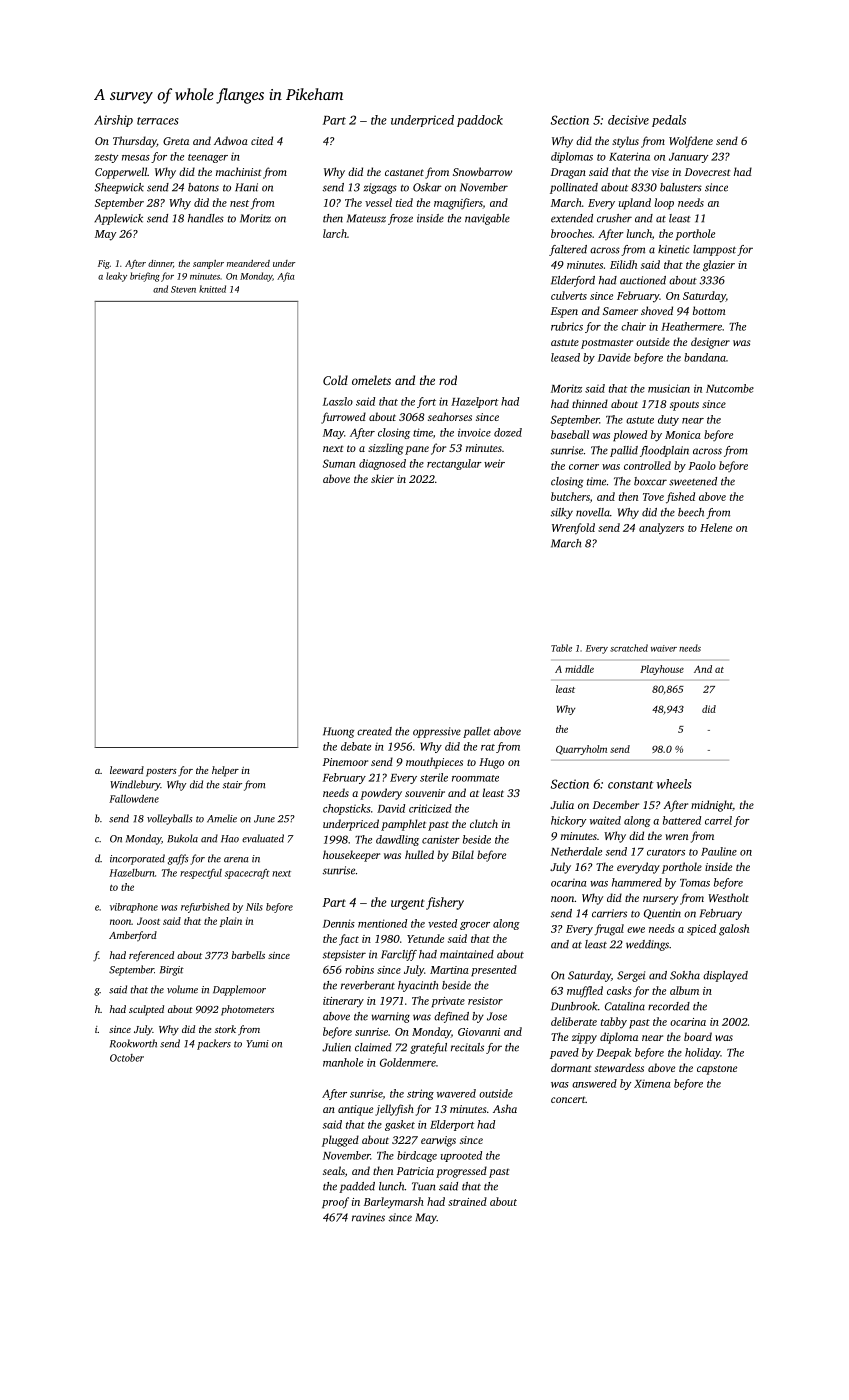 This document has width=849, height=1400. Describe the element at coordinates (614, 218) in the document. I see `crusher` at that location.
